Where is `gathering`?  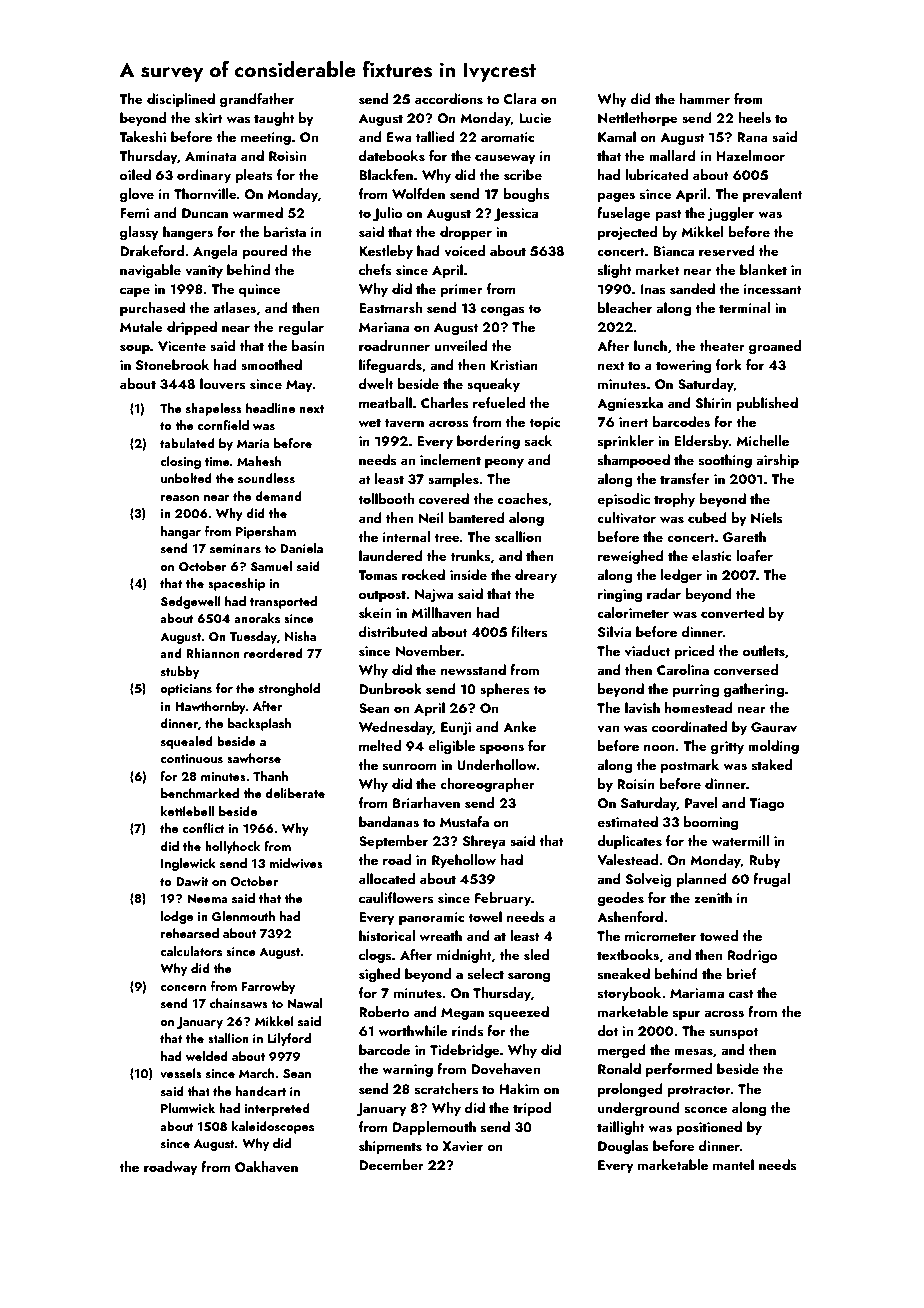 gathering is located at coordinates (754, 690).
